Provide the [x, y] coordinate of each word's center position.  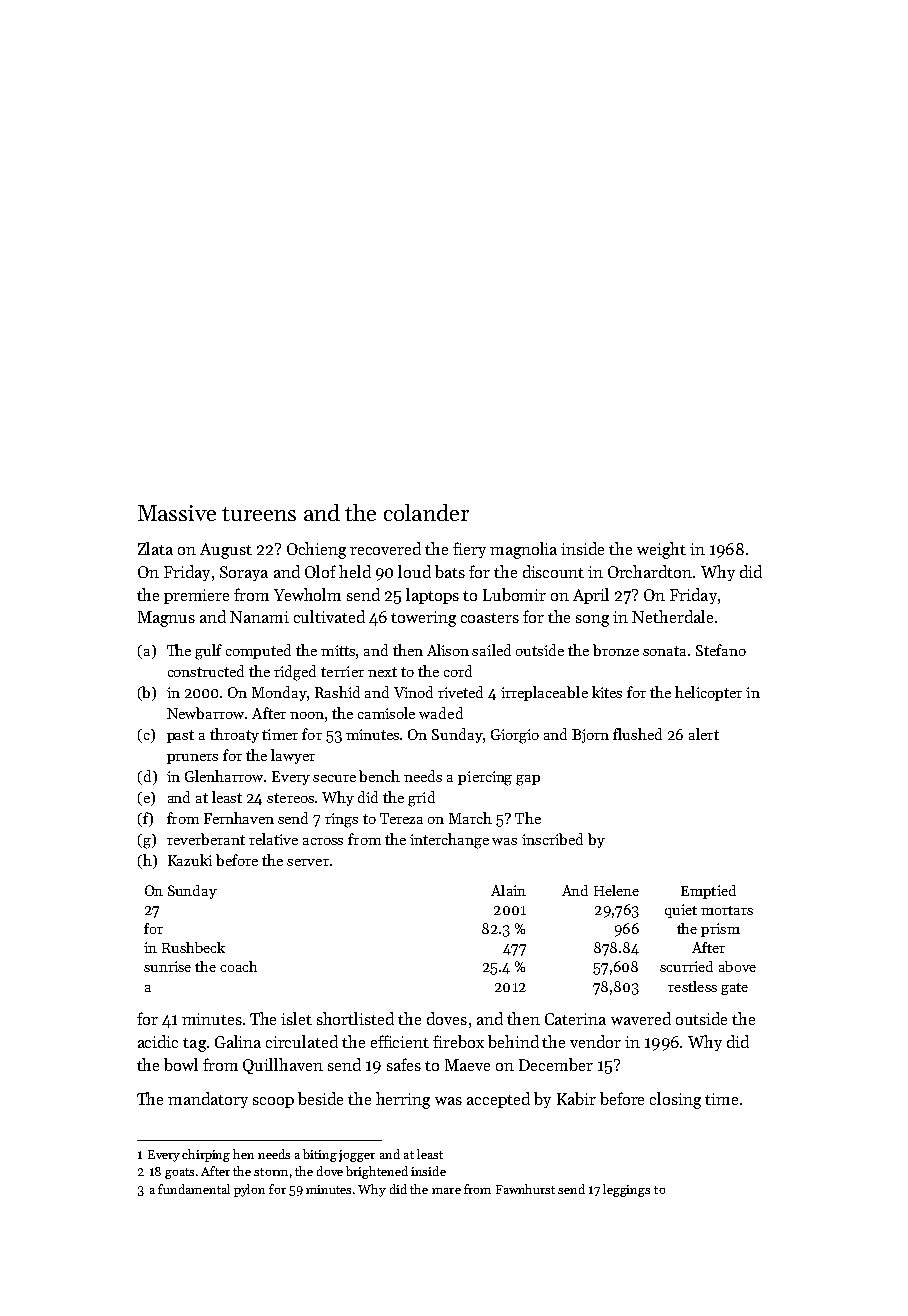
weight [661, 550]
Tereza [401, 818]
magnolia [523, 550]
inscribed [552, 839]
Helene [616, 890]
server [308, 862]
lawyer [293, 756]
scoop [273, 1102]
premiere [196, 596]
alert [704, 734]
